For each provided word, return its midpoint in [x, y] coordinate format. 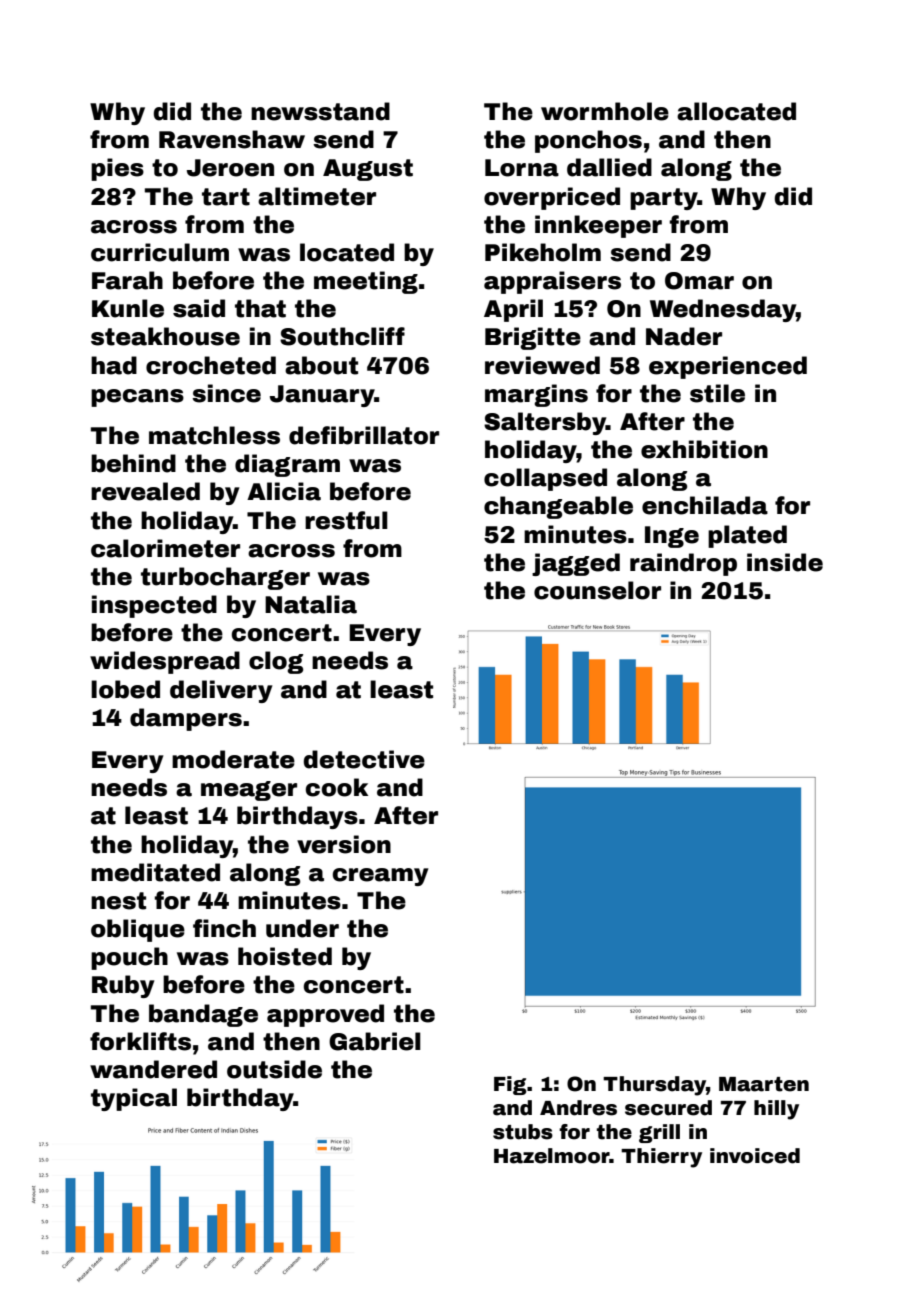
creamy [380, 877]
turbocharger [225, 578]
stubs [523, 1132]
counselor [597, 590]
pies [117, 169]
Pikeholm [543, 252]
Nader [684, 336]
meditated [155, 872]
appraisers [552, 282]
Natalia [311, 604]
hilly [776, 1110]
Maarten [764, 1084]
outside [274, 1069]
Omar [699, 281]
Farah [127, 280]
